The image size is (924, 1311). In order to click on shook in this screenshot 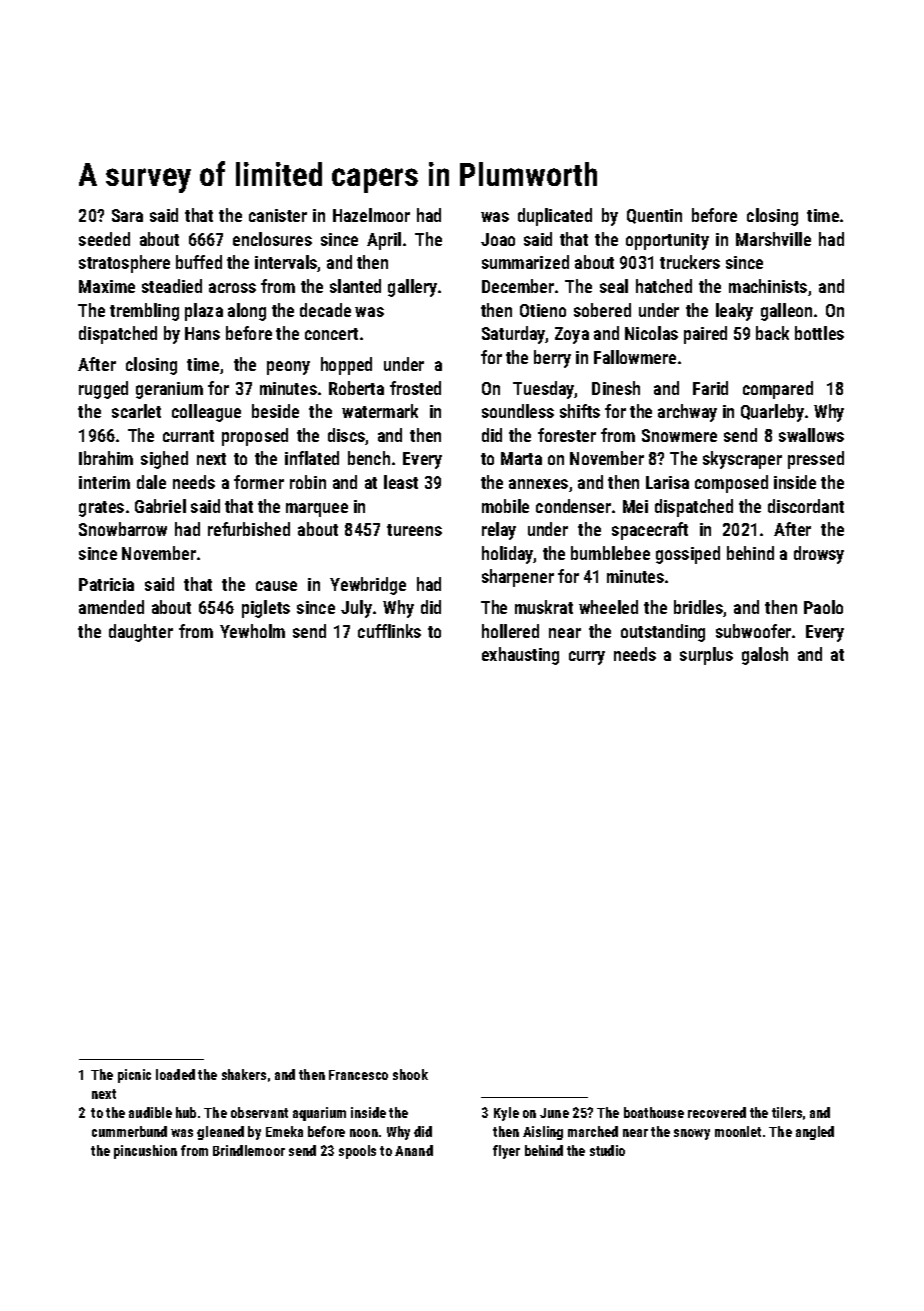, I will do `click(410, 1074)`.
